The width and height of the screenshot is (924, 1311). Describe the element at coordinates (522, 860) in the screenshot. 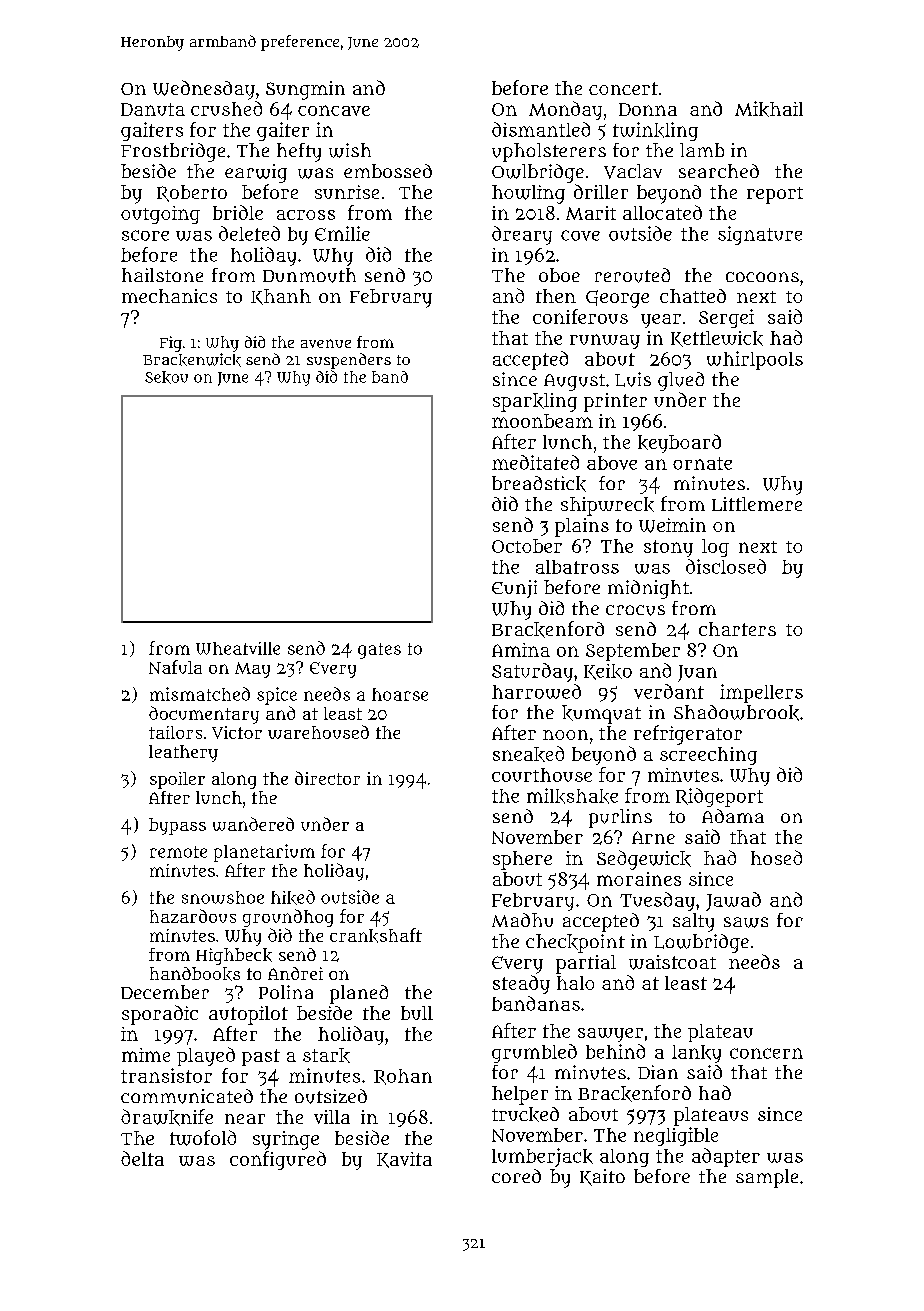

I see `sphere` at that location.
